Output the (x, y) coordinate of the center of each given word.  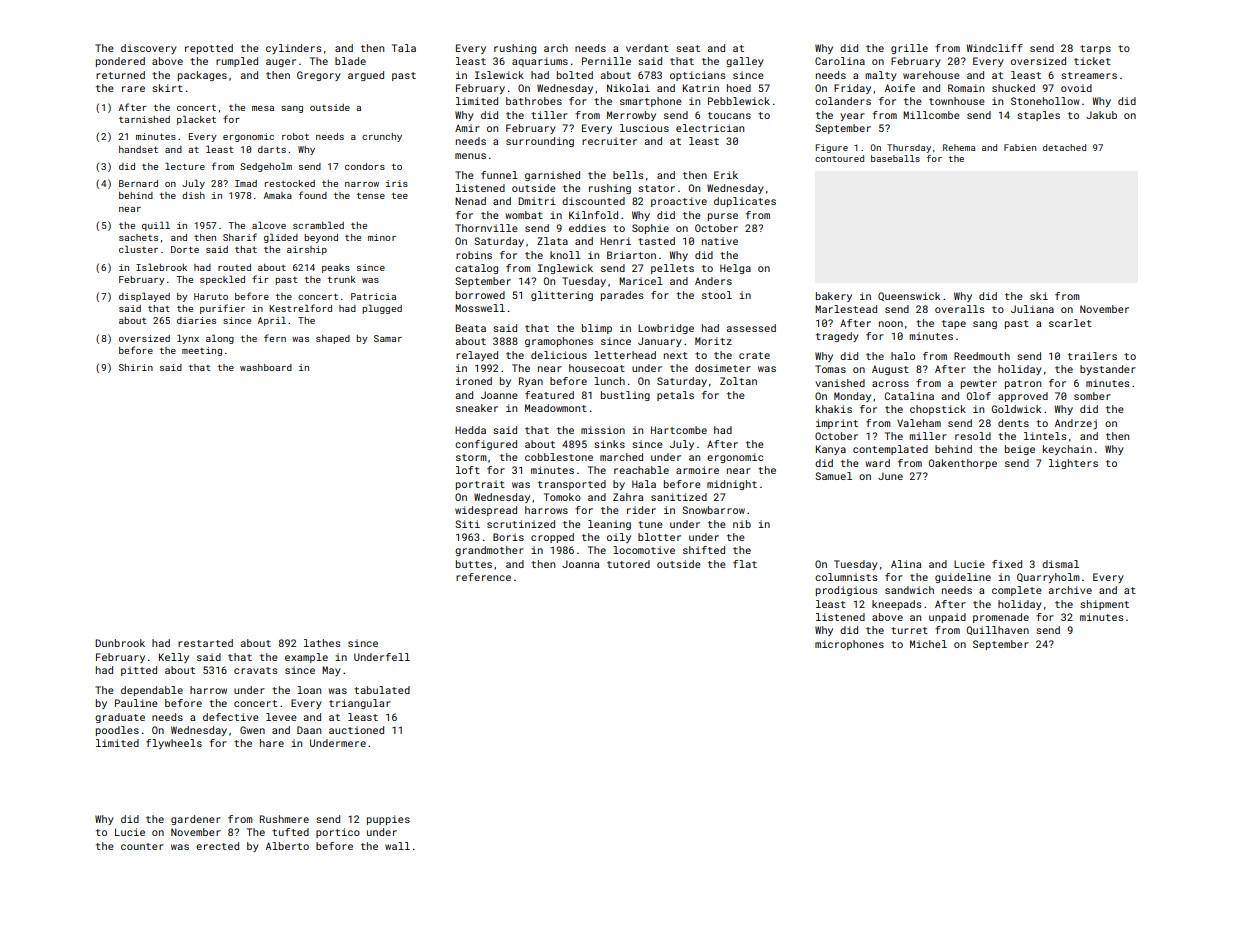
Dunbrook (120, 643)
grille (909, 49)
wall (397, 846)
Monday (852, 397)
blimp (597, 329)
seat (688, 48)
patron (1023, 384)
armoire (697, 470)
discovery (149, 49)
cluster (138, 249)
